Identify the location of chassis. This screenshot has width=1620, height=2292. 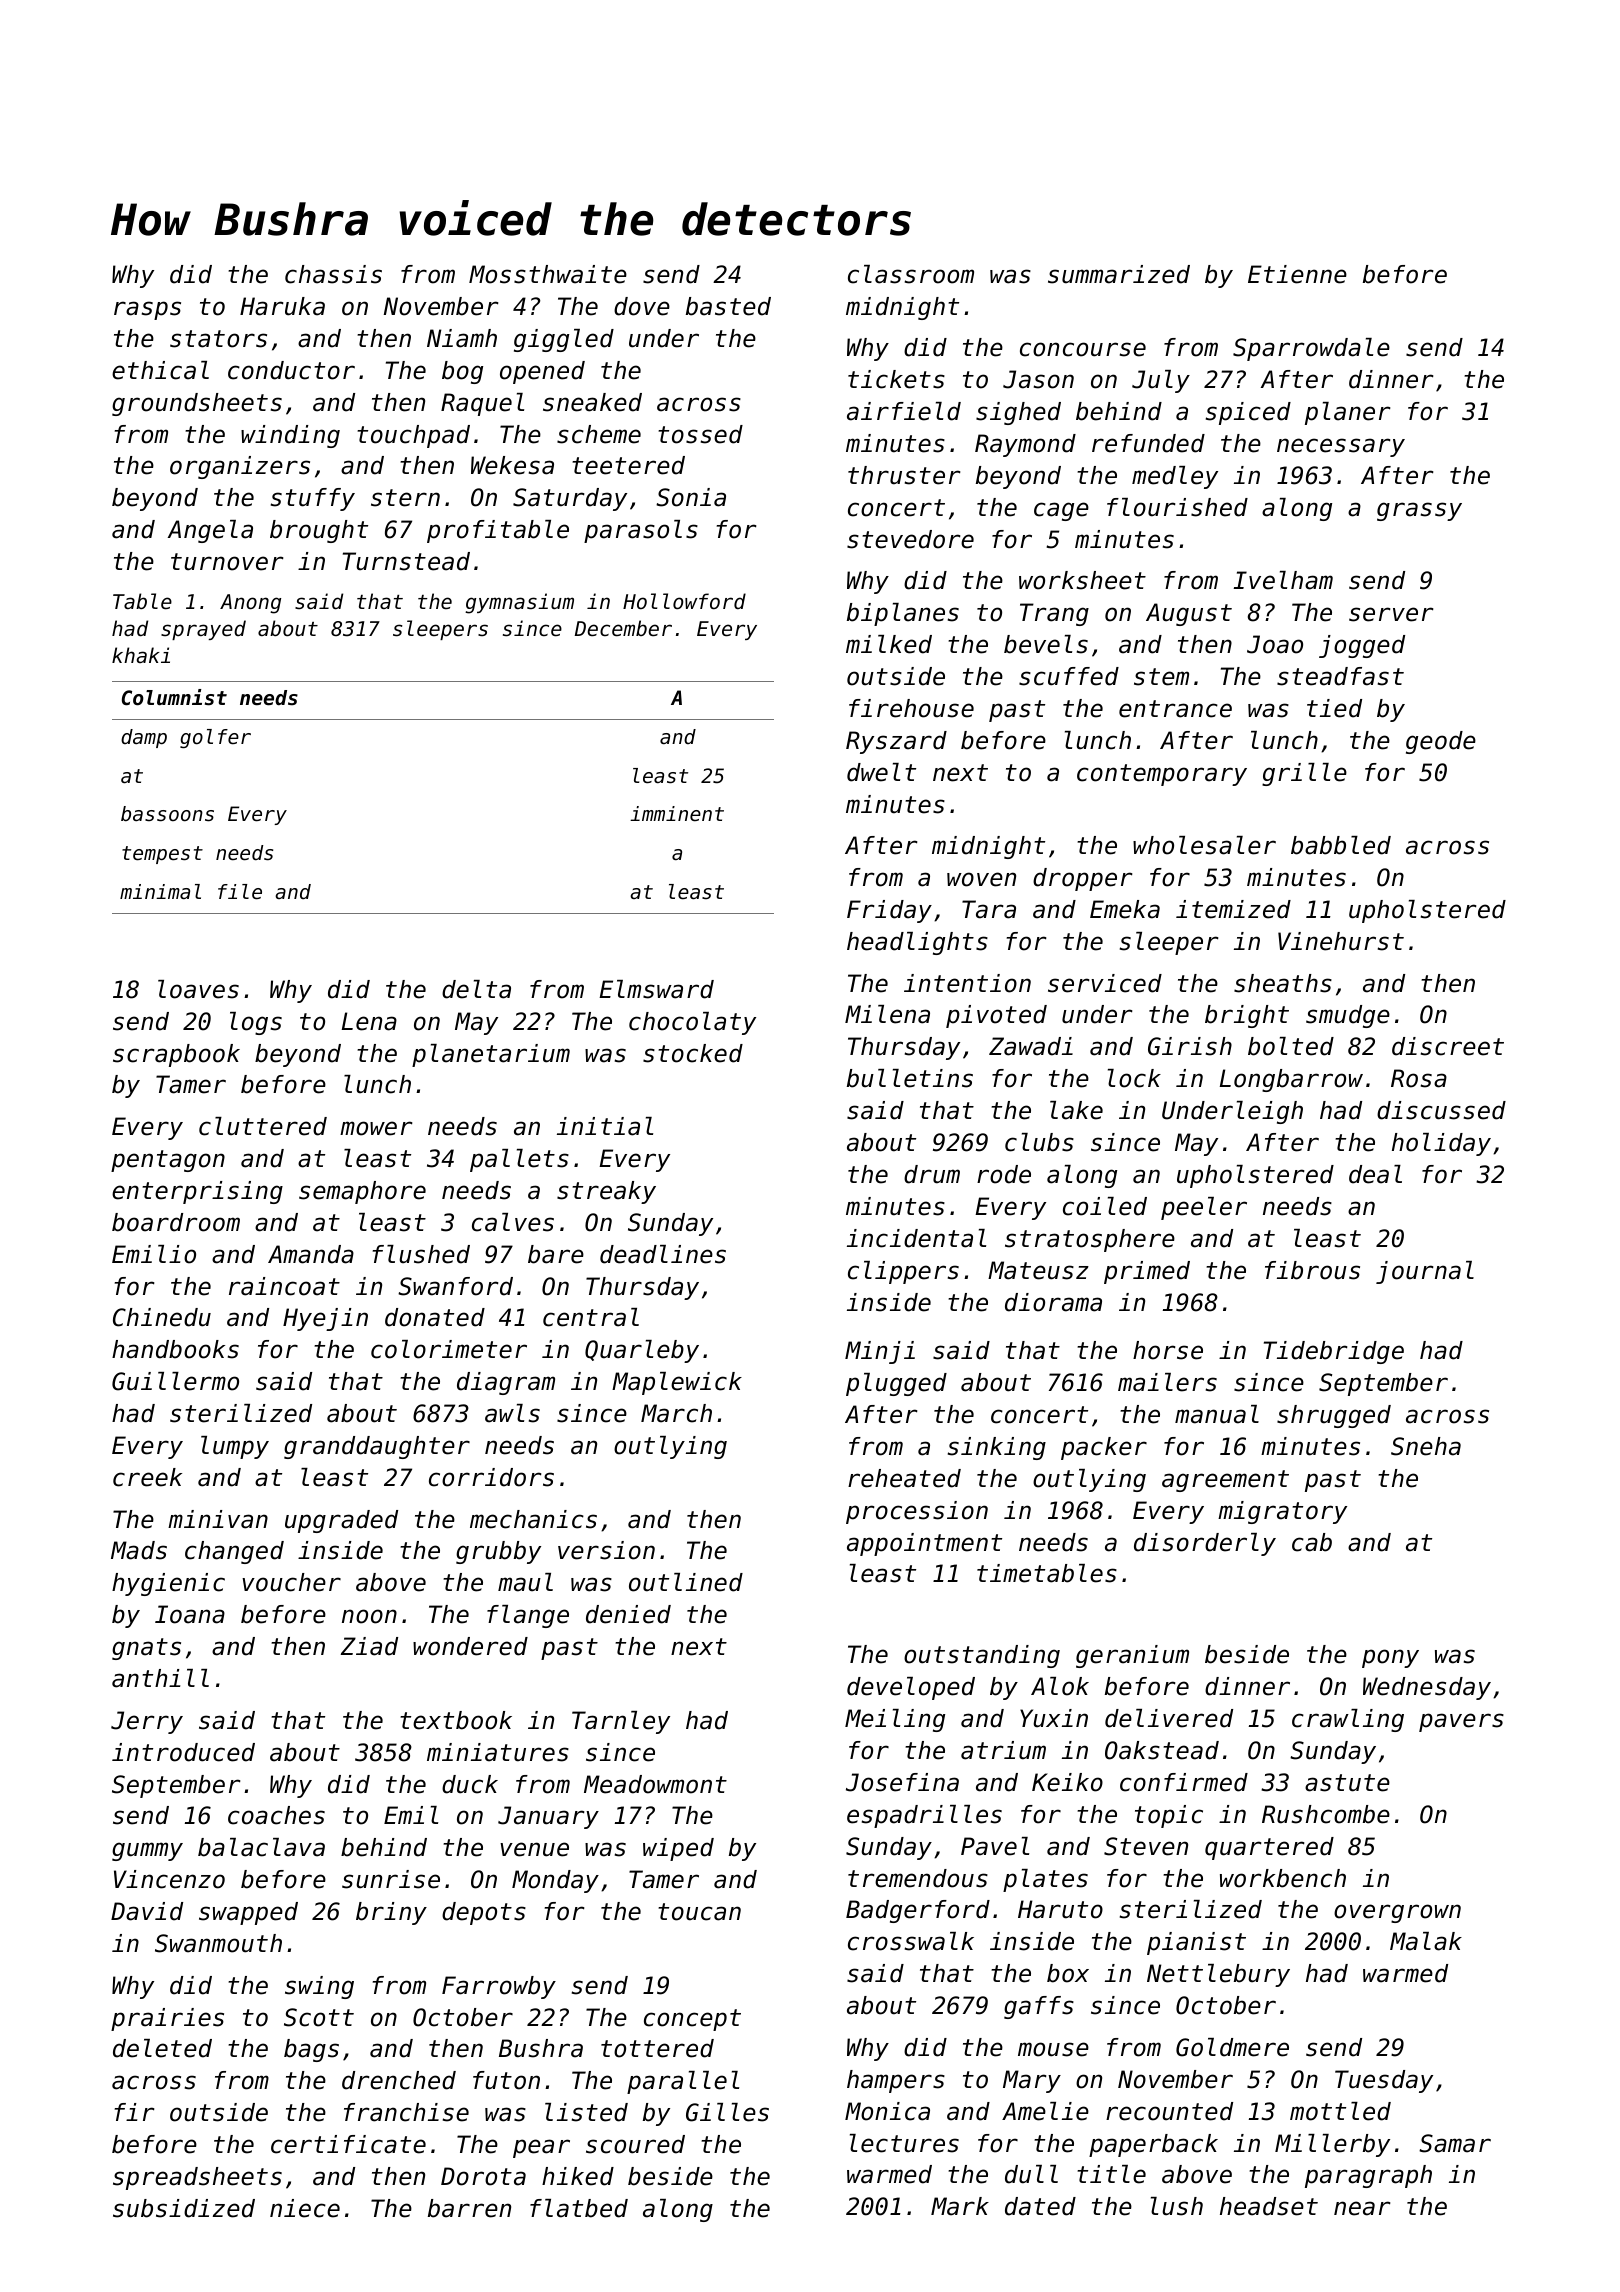
(333, 274).
